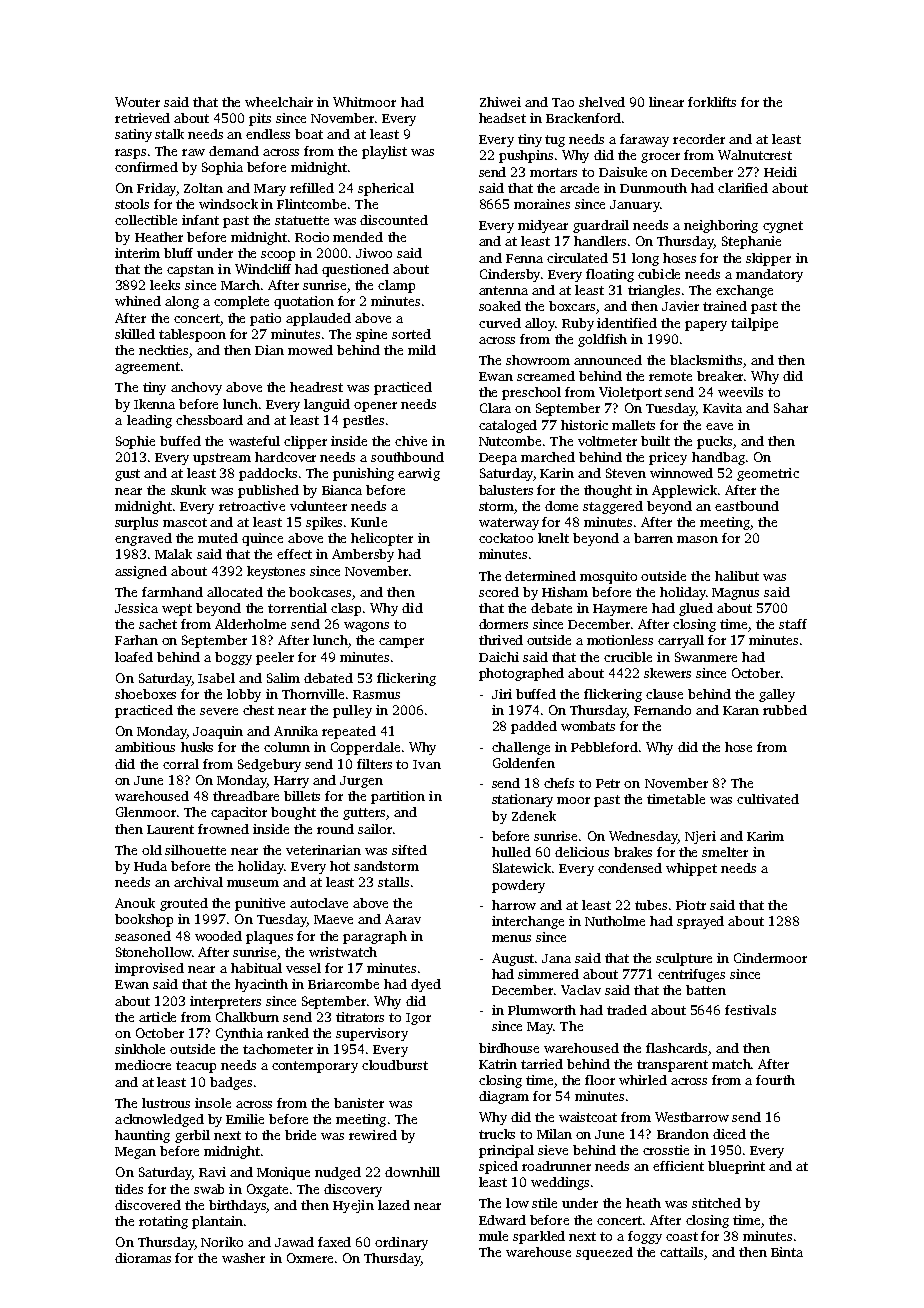 This page has width=924, height=1308. What do you see at coordinates (427, 764) in the page?
I see `Ivan` at bounding box center [427, 764].
